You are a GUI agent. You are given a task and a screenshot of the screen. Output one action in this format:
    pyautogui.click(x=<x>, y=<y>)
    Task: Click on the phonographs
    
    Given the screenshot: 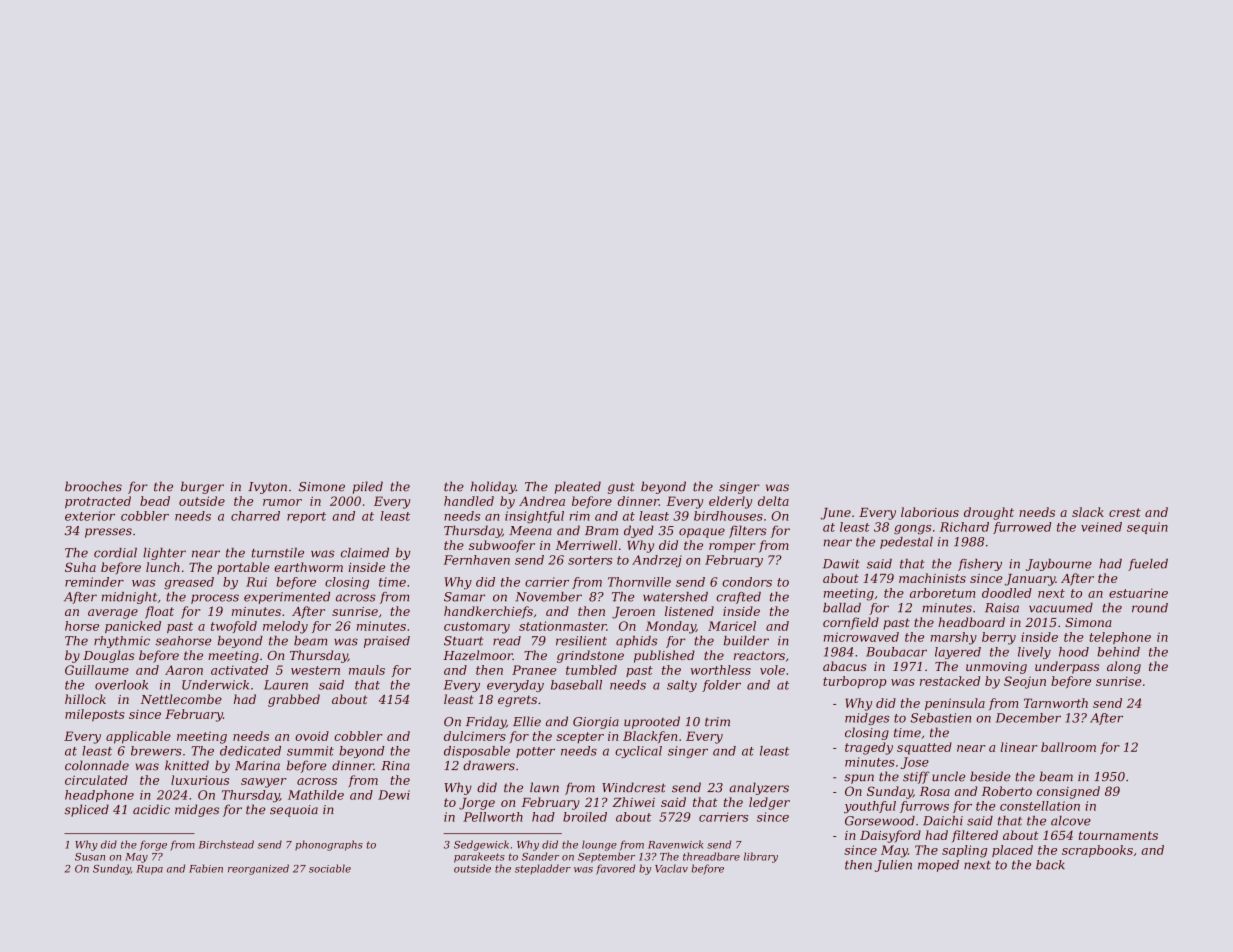 What is the action you would take?
    pyautogui.click(x=329, y=845)
